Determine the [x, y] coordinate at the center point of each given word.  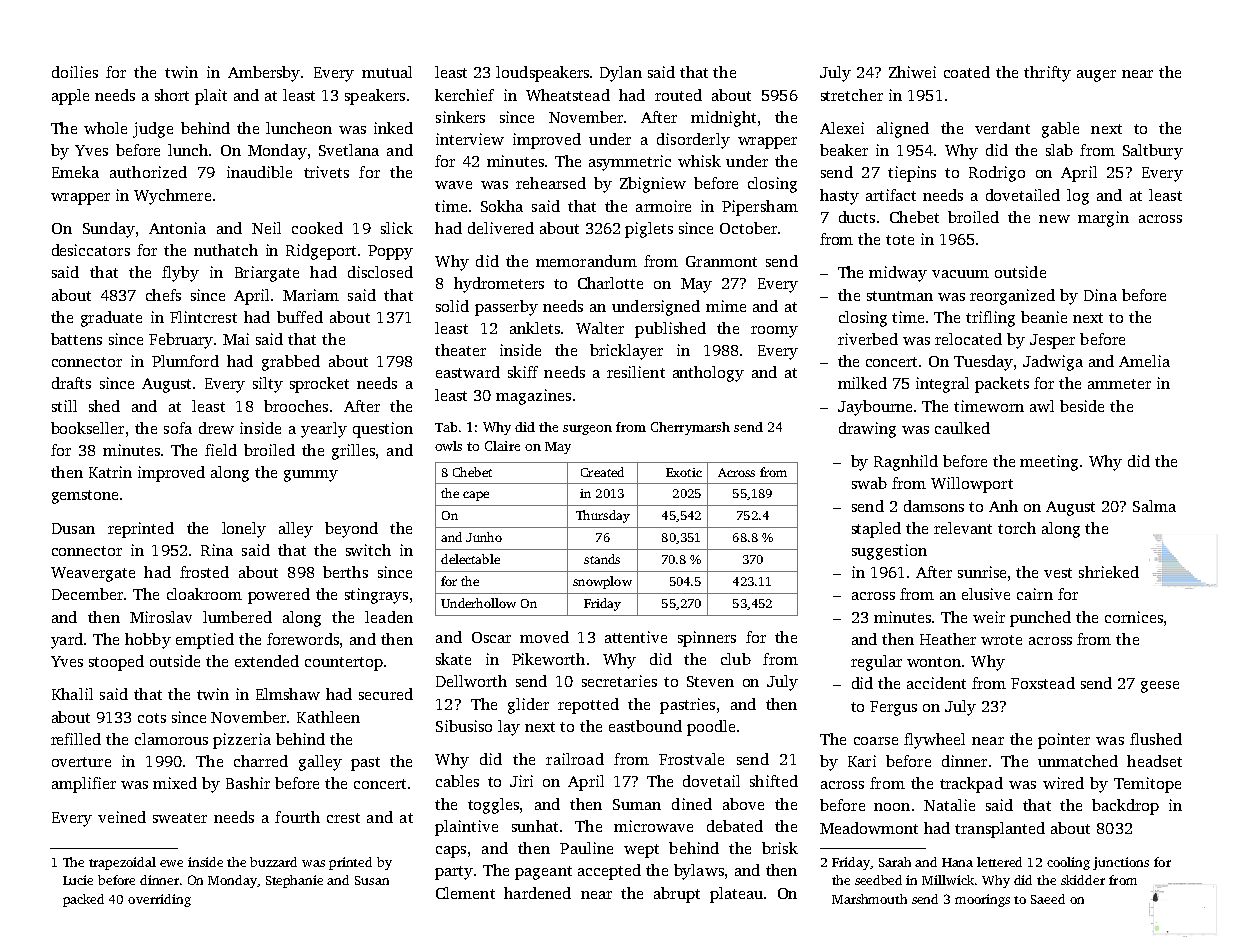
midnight [723, 119]
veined [122, 817]
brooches [296, 406]
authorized [148, 172]
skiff [523, 372]
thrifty [1047, 74]
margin [1103, 219]
